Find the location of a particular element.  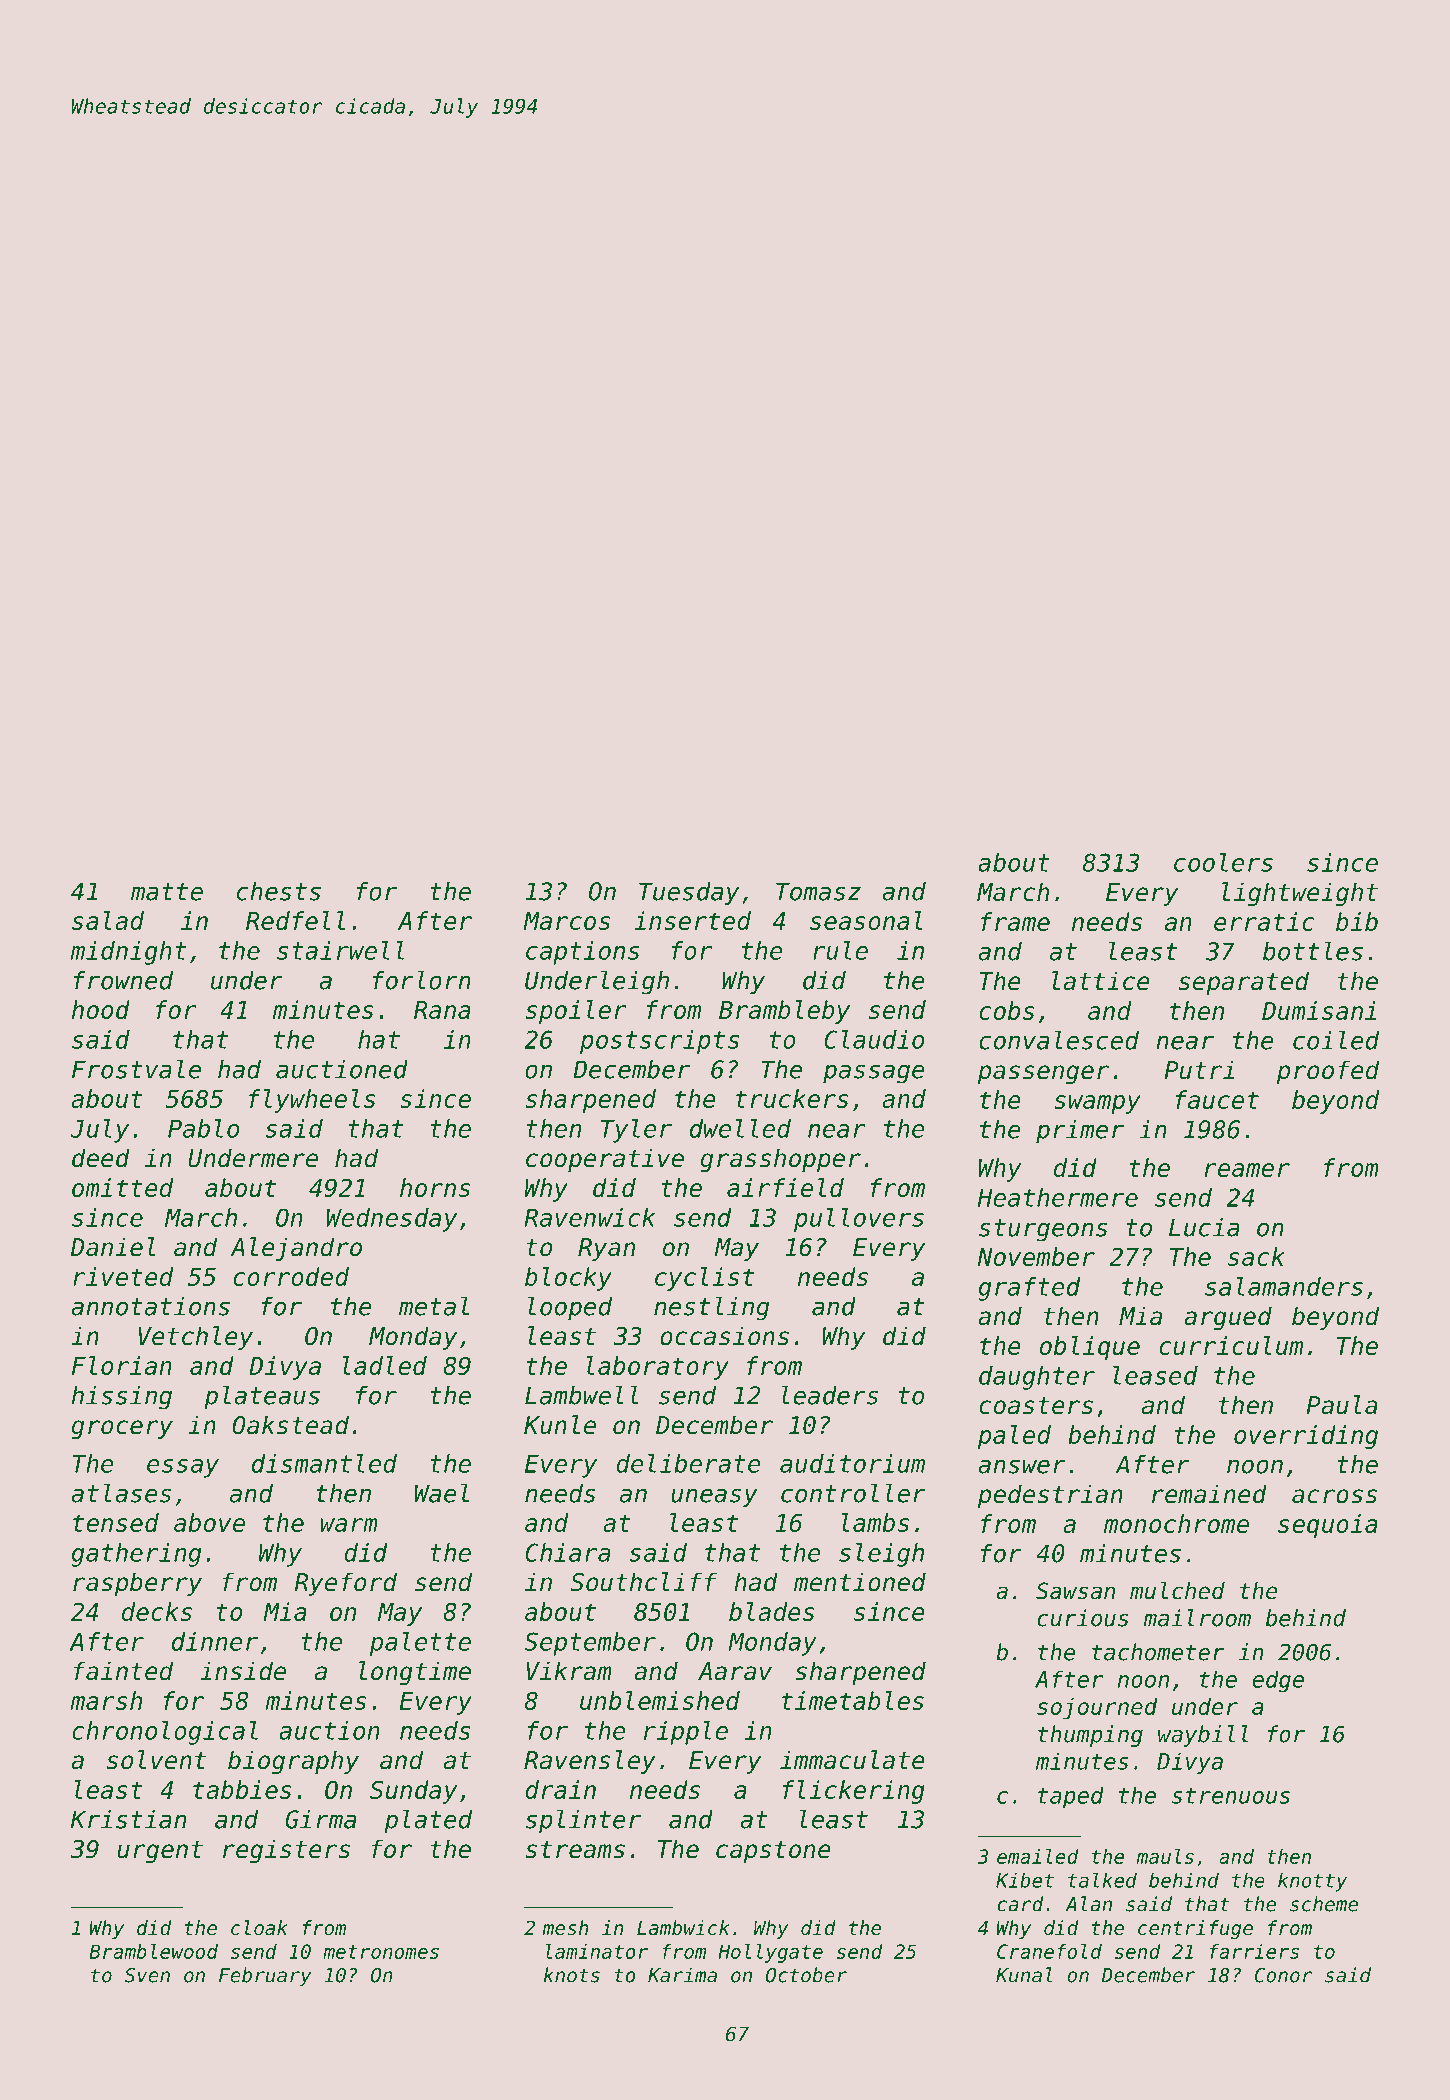

proofed is located at coordinates (1328, 1072).
